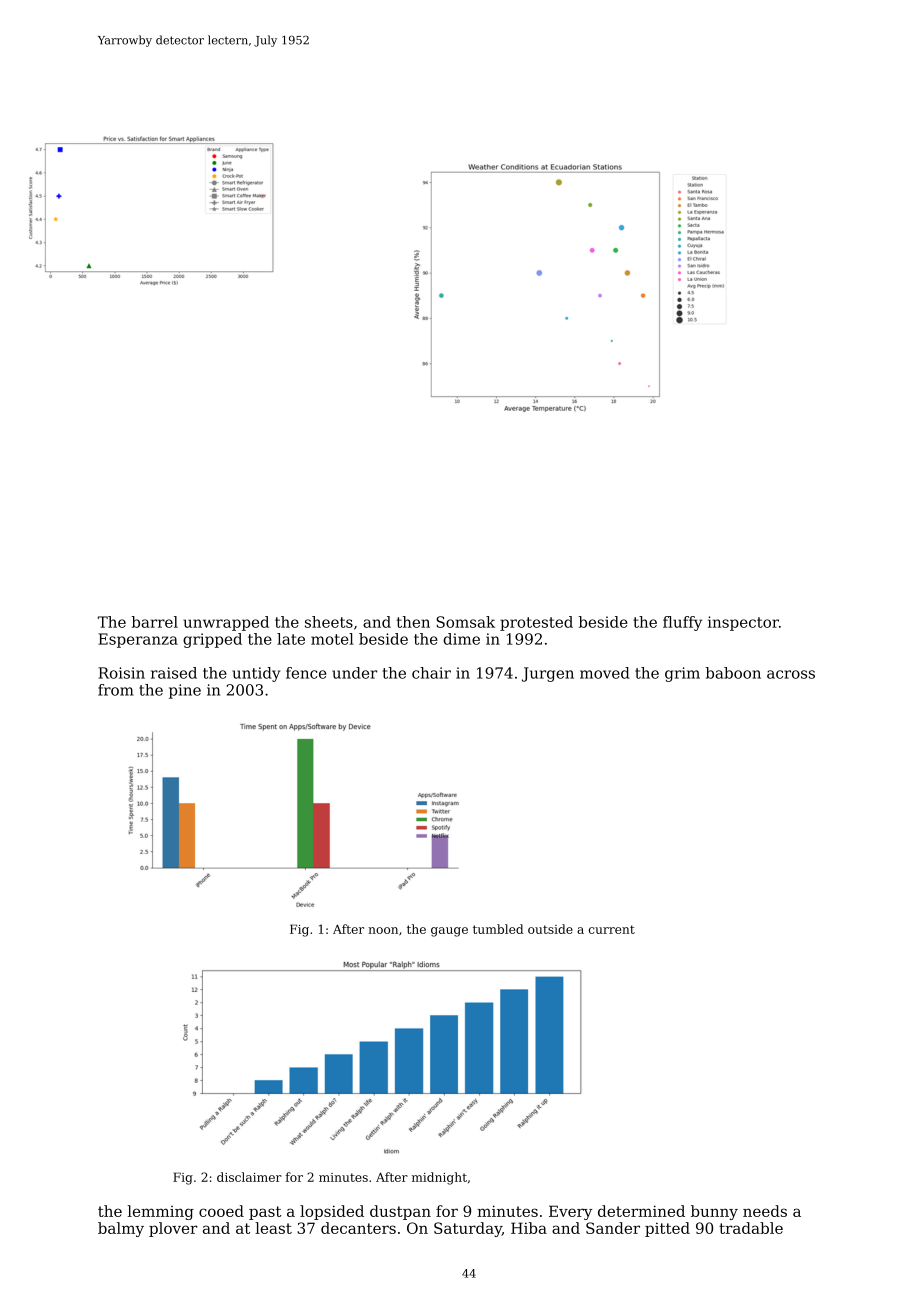 This screenshot has width=924, height=1308. Describe the element at coordinates (682, 623) in the screenshot. I see `fluffy` at that location.
